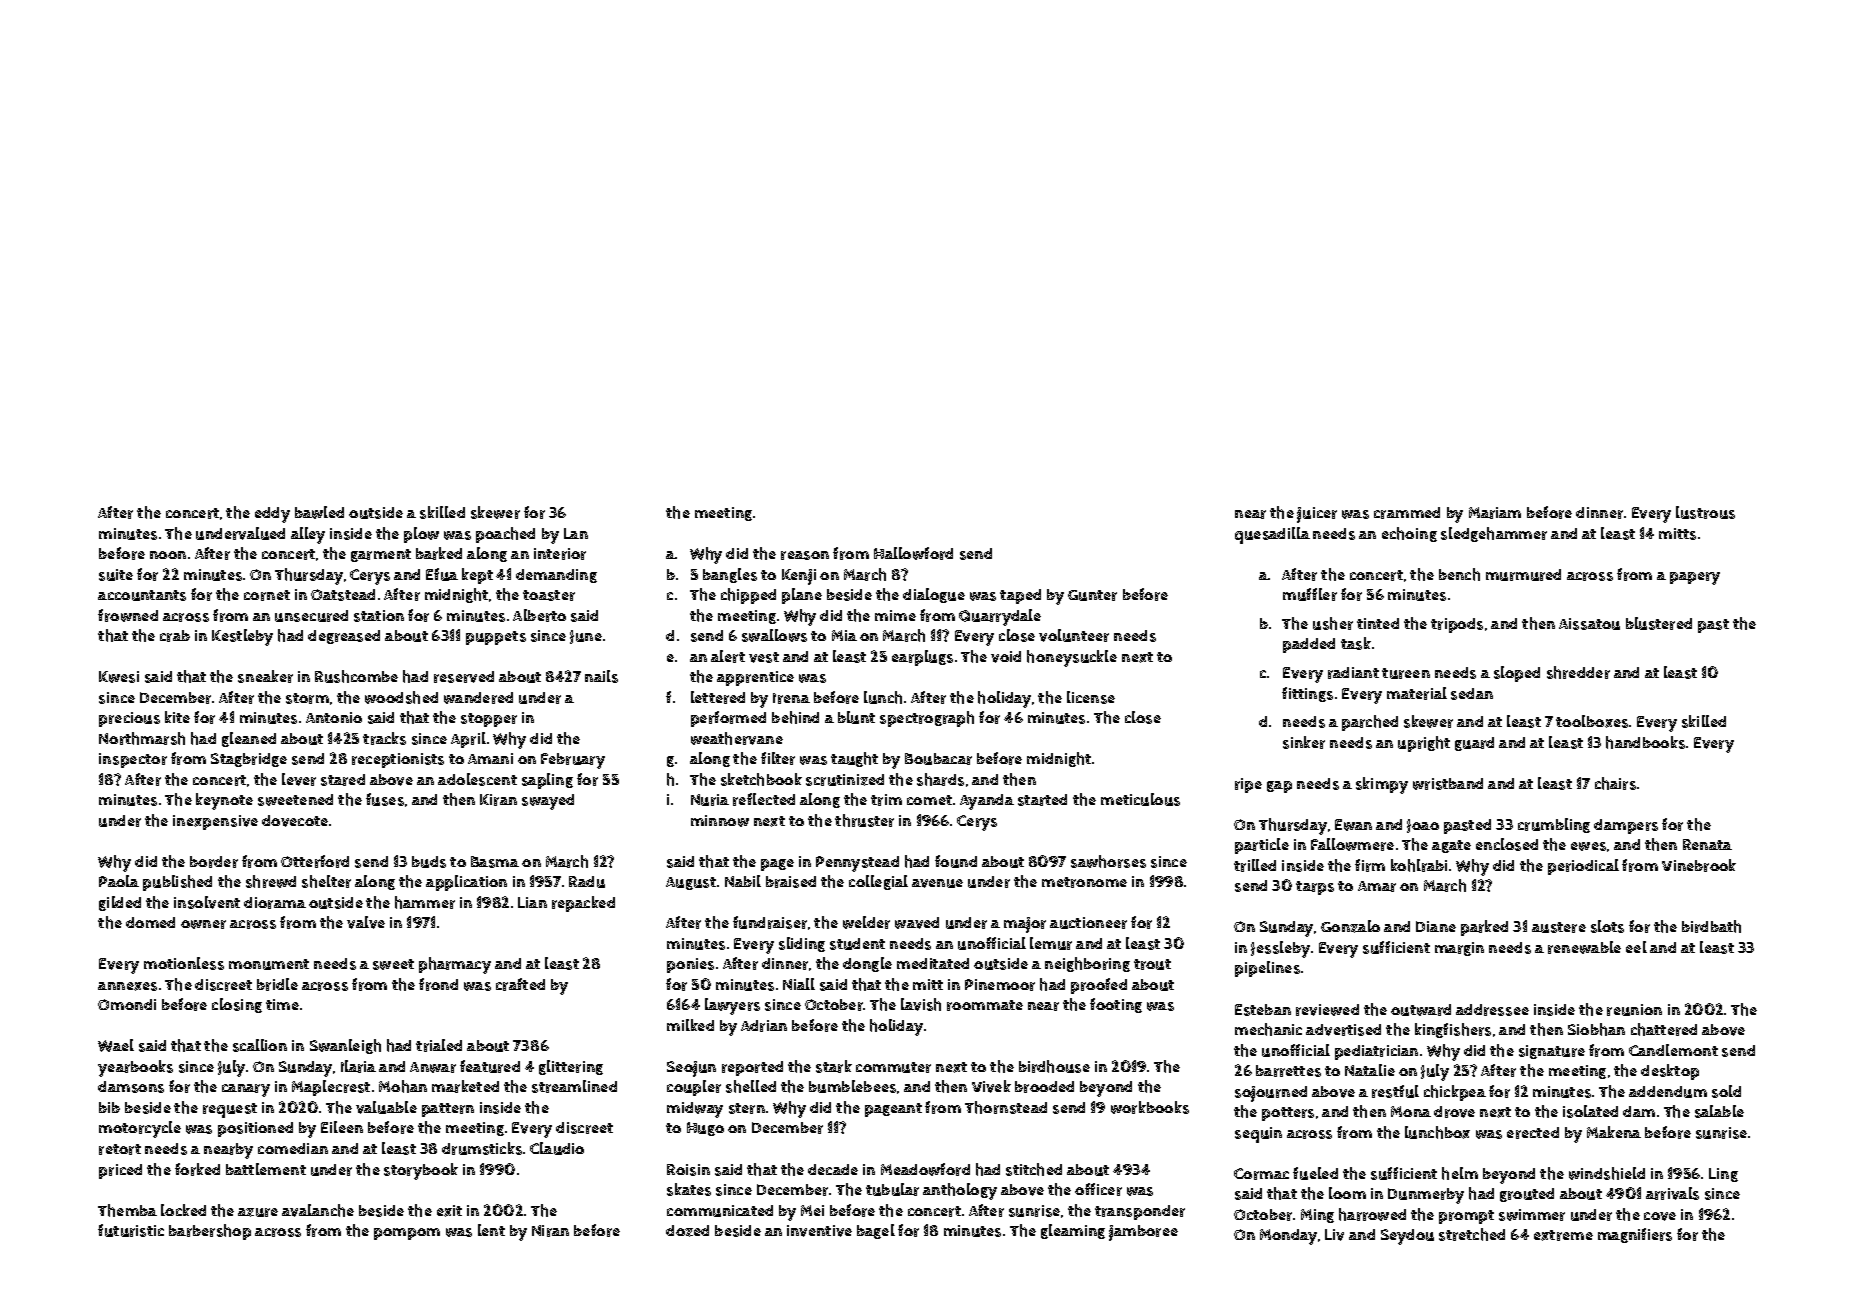 The height and width of the image is (1313, 1857). I want to click on crammed, so click(1407, 513).
